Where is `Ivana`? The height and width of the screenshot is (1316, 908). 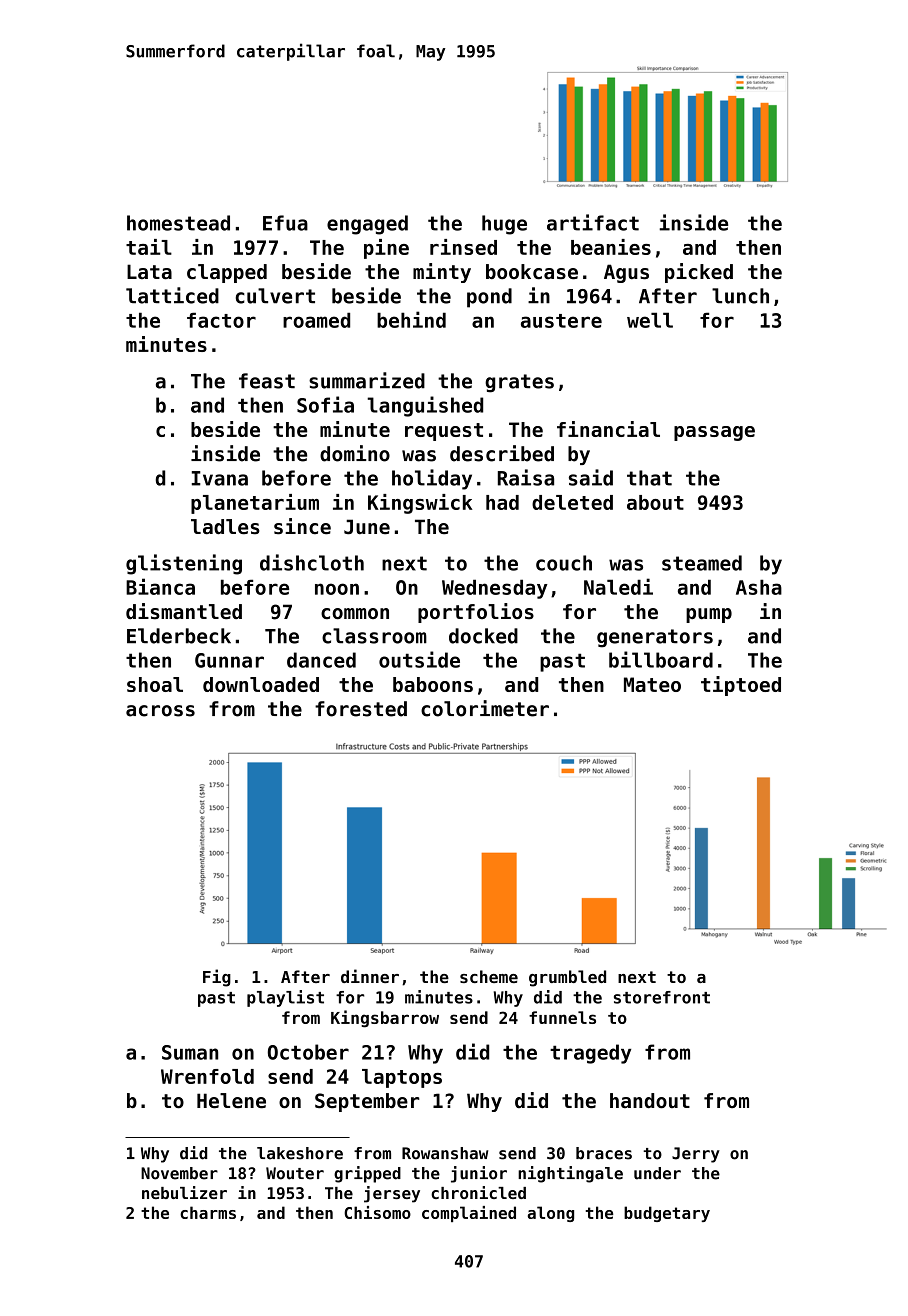
Ivana is located at coordinates (220, 478).
